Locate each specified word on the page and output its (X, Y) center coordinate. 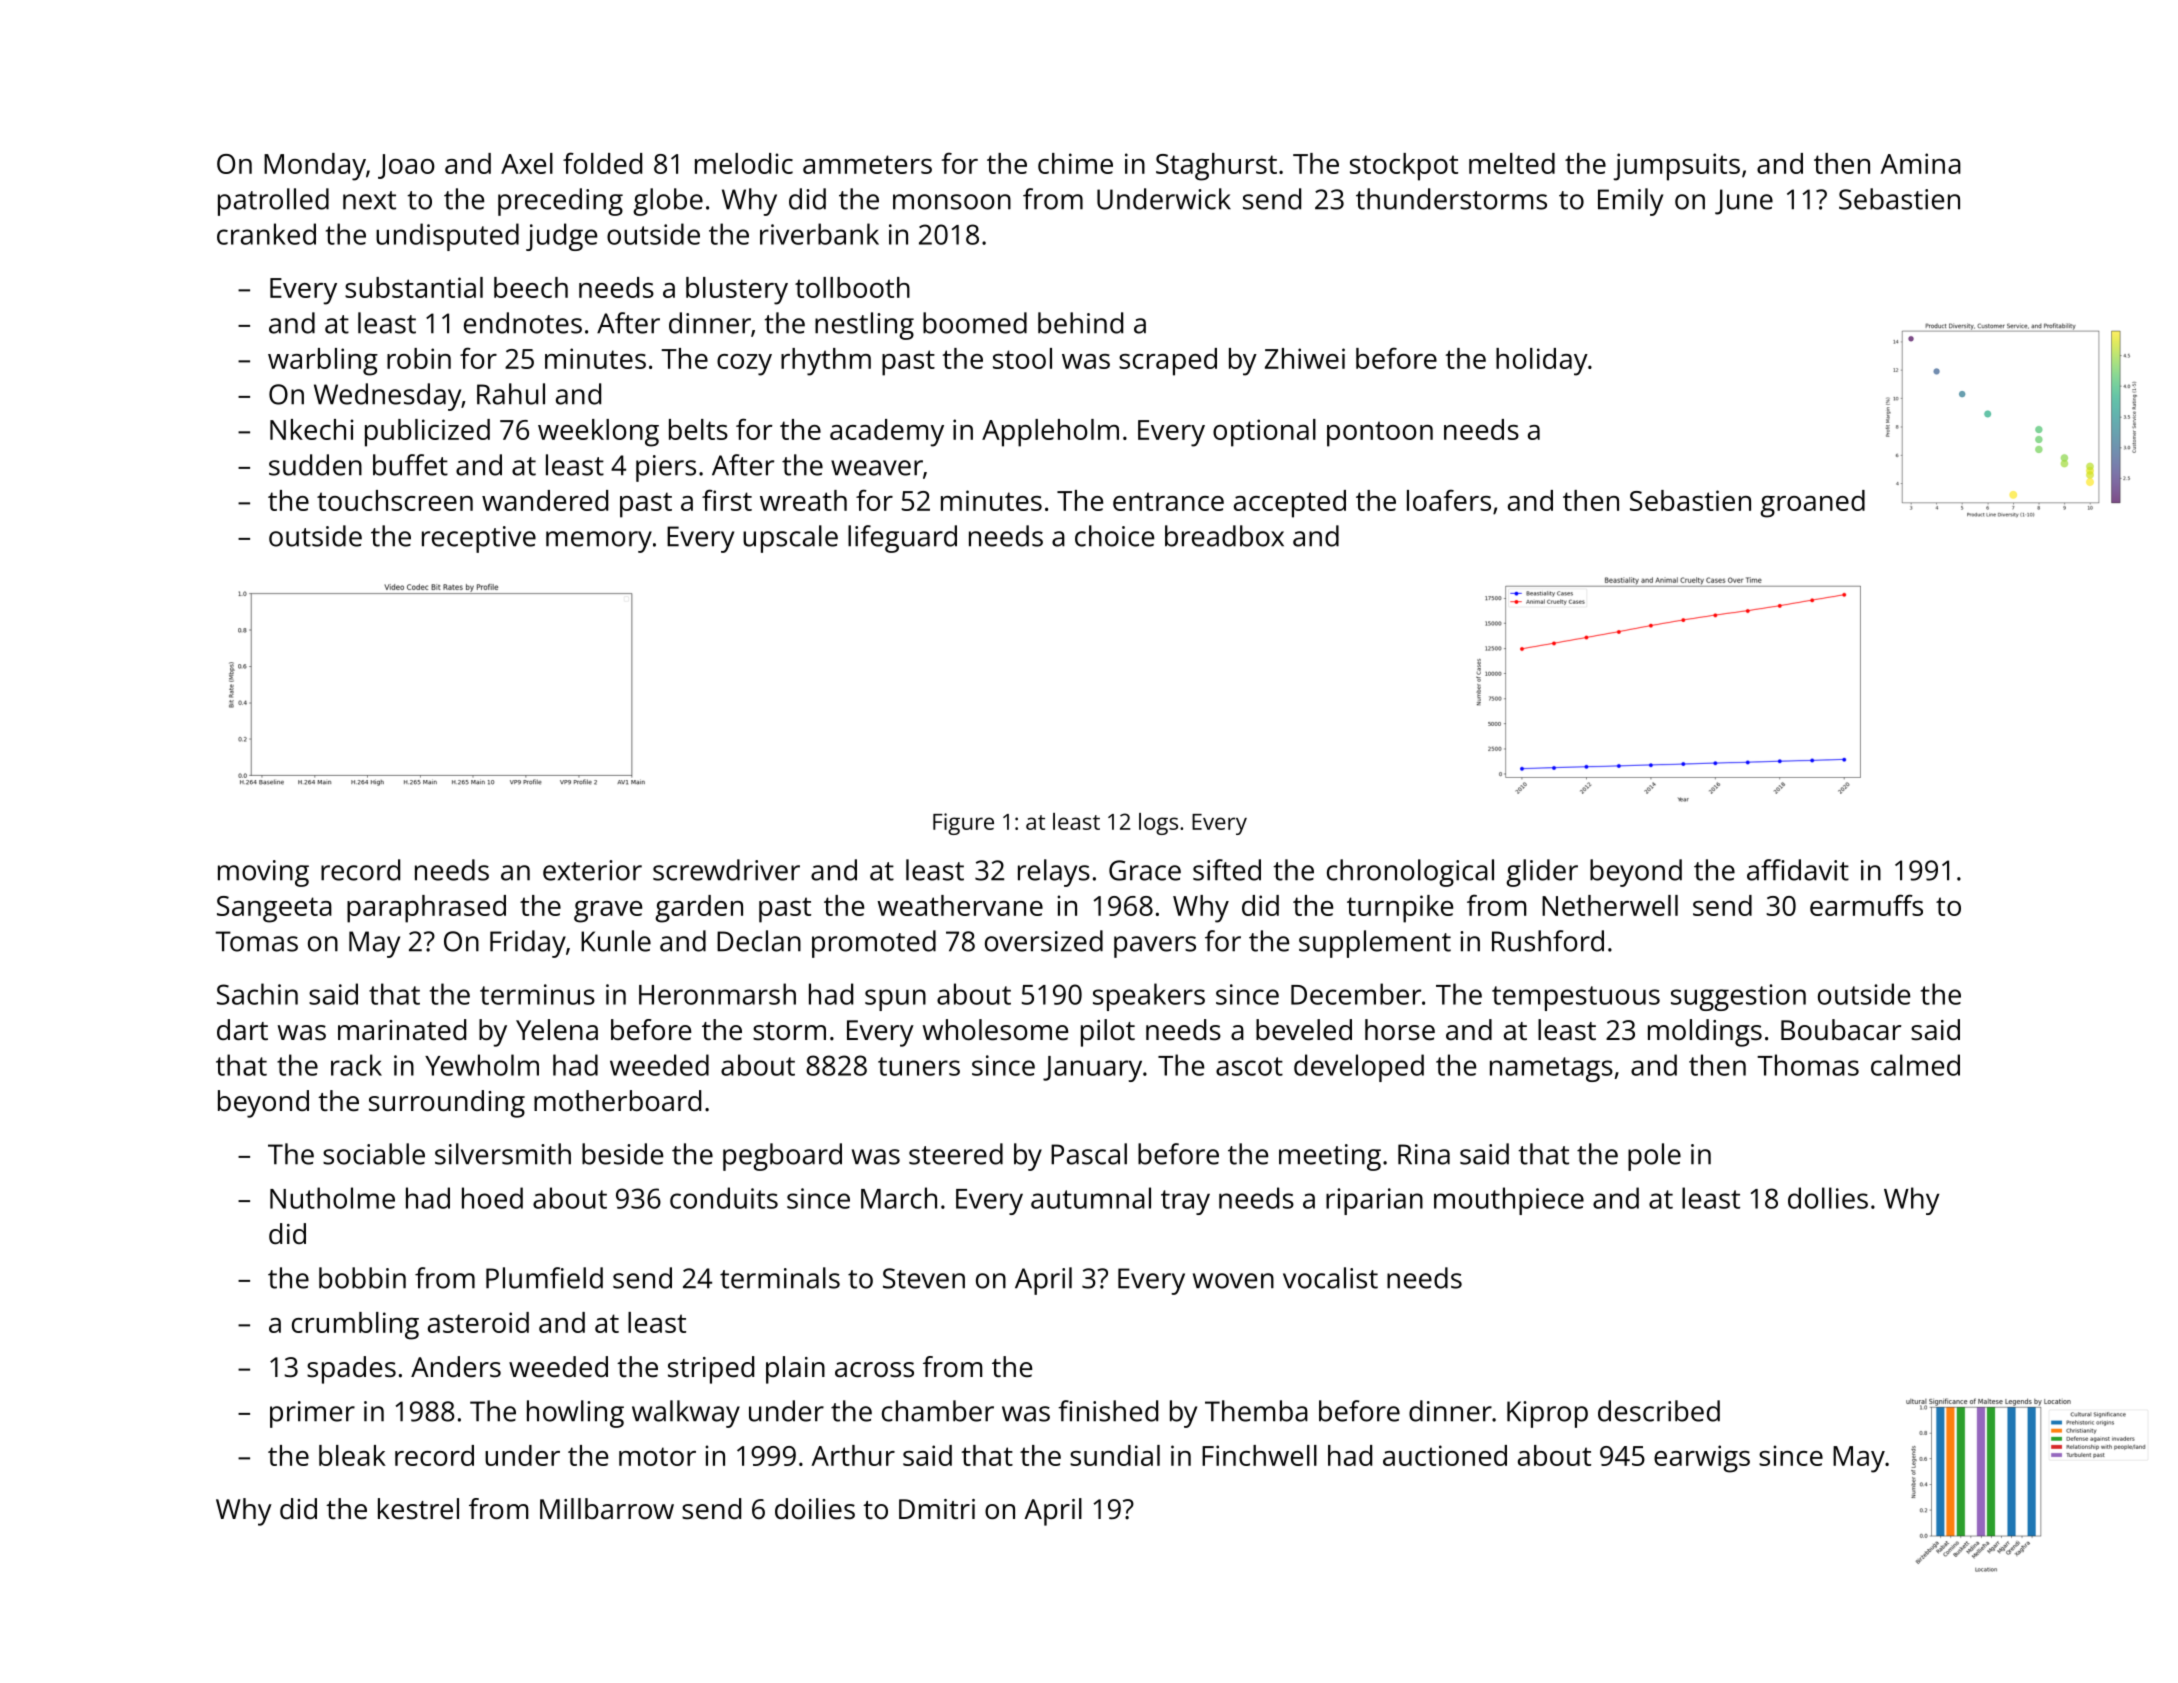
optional (1264, 433)
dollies (1828, 1198)
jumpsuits (1676, 167)
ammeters (867, 164)
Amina (1920, 163)
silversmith (503, 1154)
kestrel (418, 1509)
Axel (527, 163)
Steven (924, 1278)
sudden (315, 465)
